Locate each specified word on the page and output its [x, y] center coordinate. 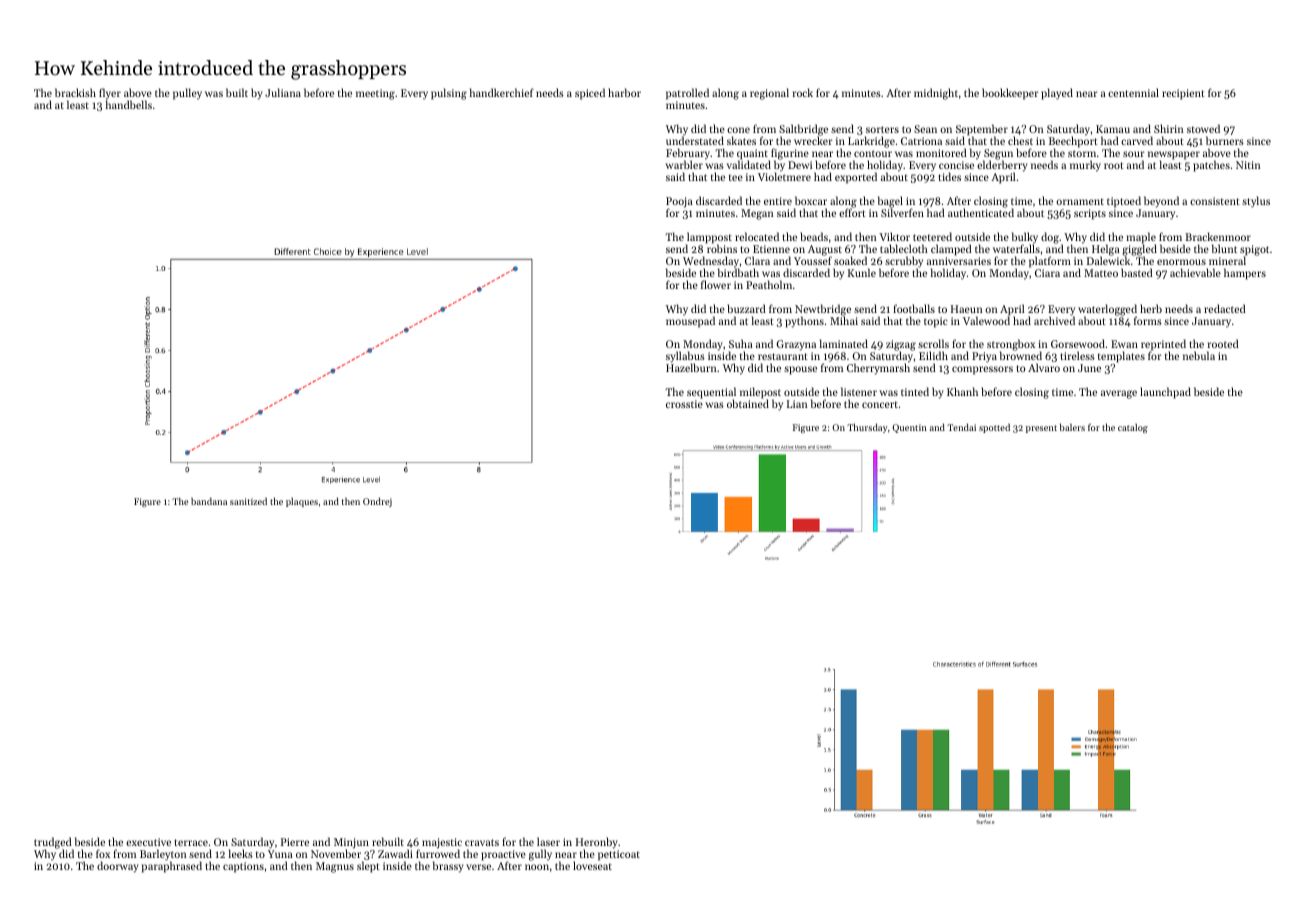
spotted [994, 428]
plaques [302, 502]
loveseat [592, 865]
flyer [110, 94]
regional [769, 94]
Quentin [909, 428]
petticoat [619, 855]
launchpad [1165, 393]
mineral [1227, 260]
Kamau [1113, 129]
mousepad [690, 322]
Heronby [597, 843]
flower [716, 284]
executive [148, 842]
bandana [209, 501]
